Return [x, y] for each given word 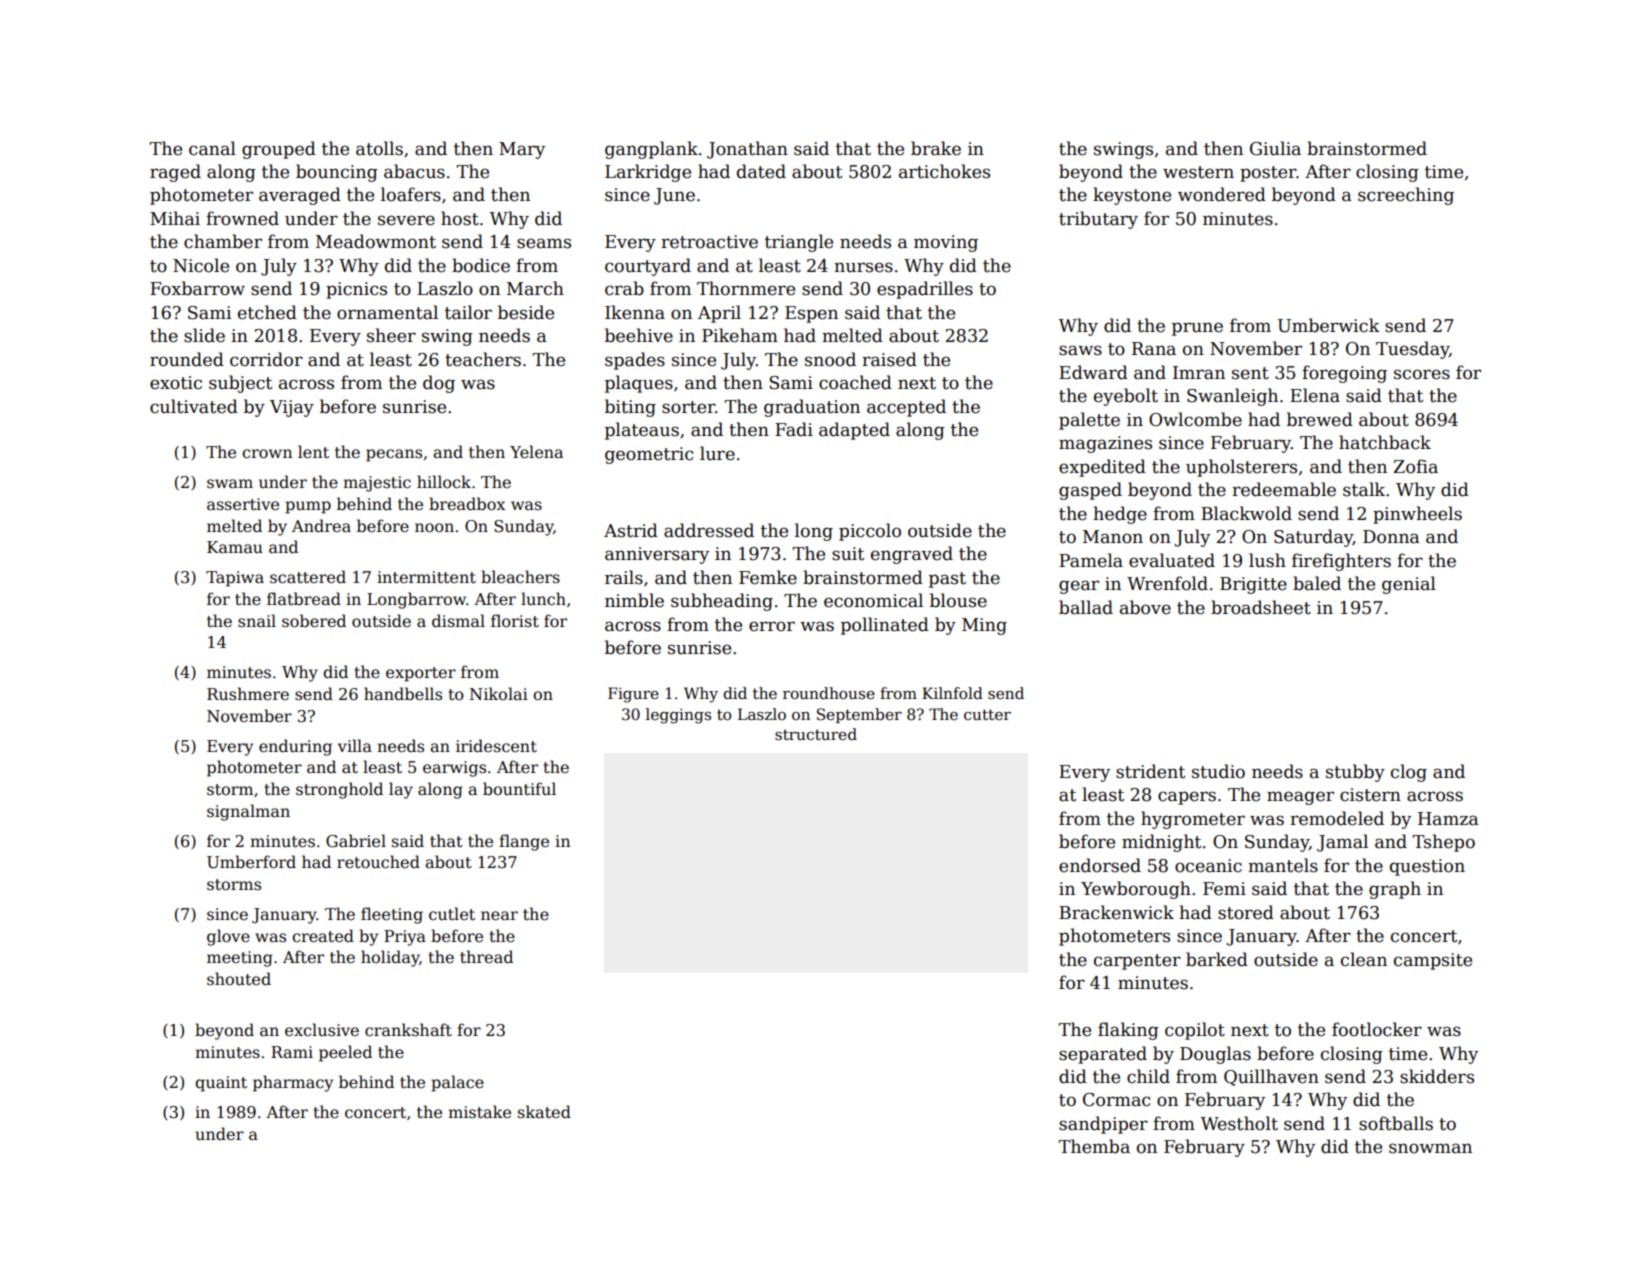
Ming [984, 626]
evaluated [1172, 560]
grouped [279, 150]
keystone [1132, 196]
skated [544, 1112]
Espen [811, 314]
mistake [479, 1112]
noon [434, 528]
